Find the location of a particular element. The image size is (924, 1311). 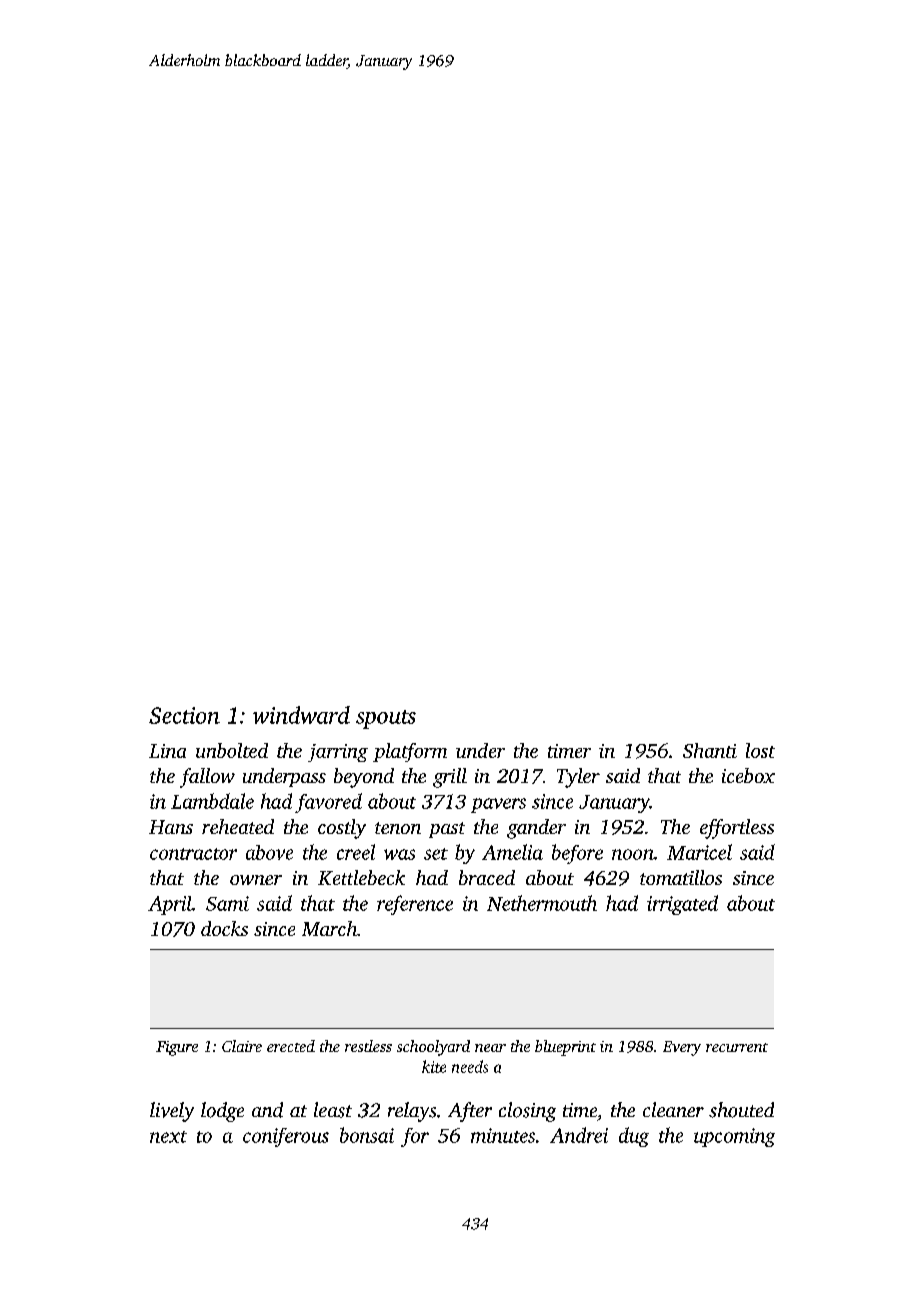

above is located at coordinates (269, 852).
